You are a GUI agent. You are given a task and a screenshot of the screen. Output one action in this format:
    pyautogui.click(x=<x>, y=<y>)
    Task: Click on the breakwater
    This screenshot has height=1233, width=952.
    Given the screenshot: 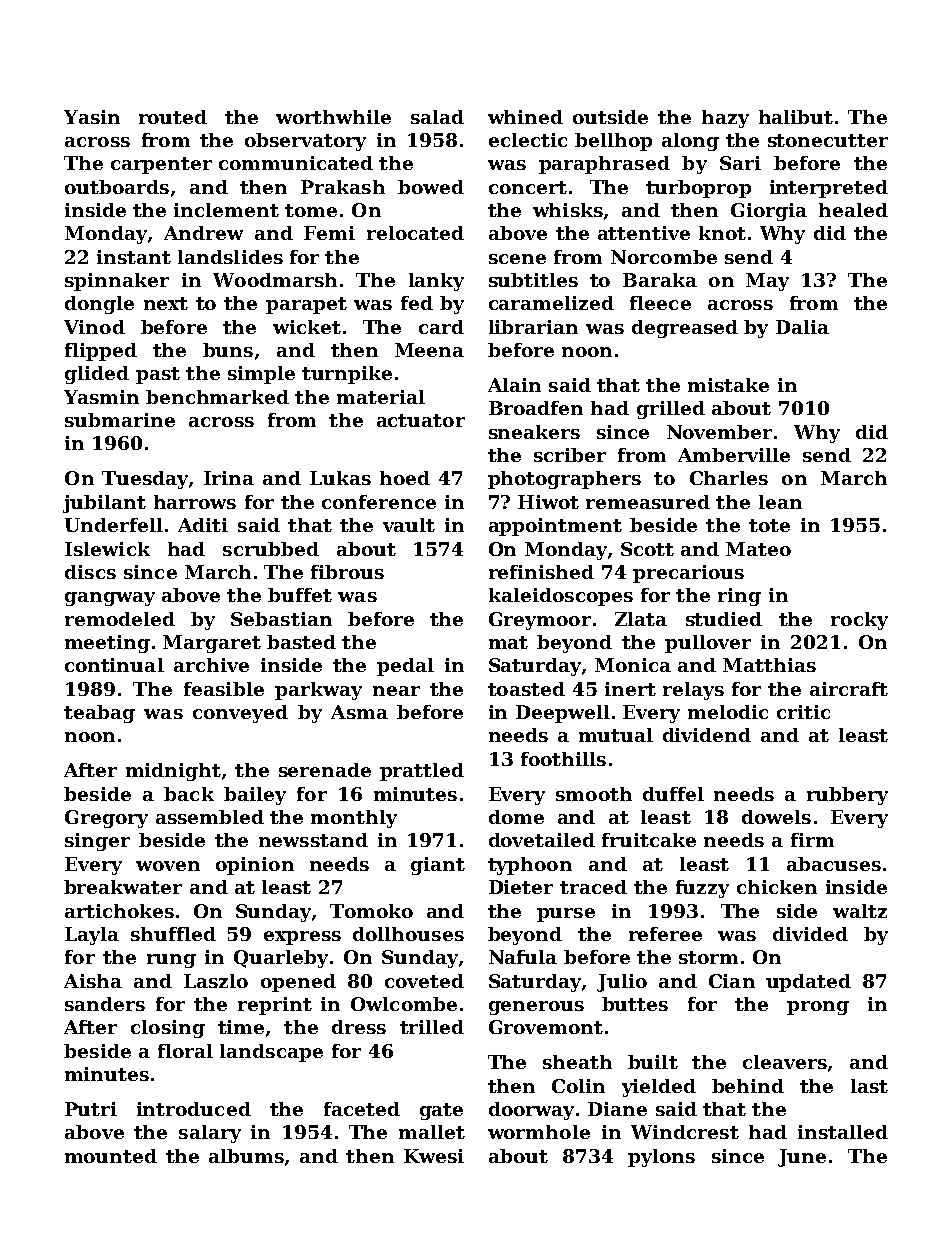 What is the action you would take?
    pyautogui.click(x=123, y=887)
